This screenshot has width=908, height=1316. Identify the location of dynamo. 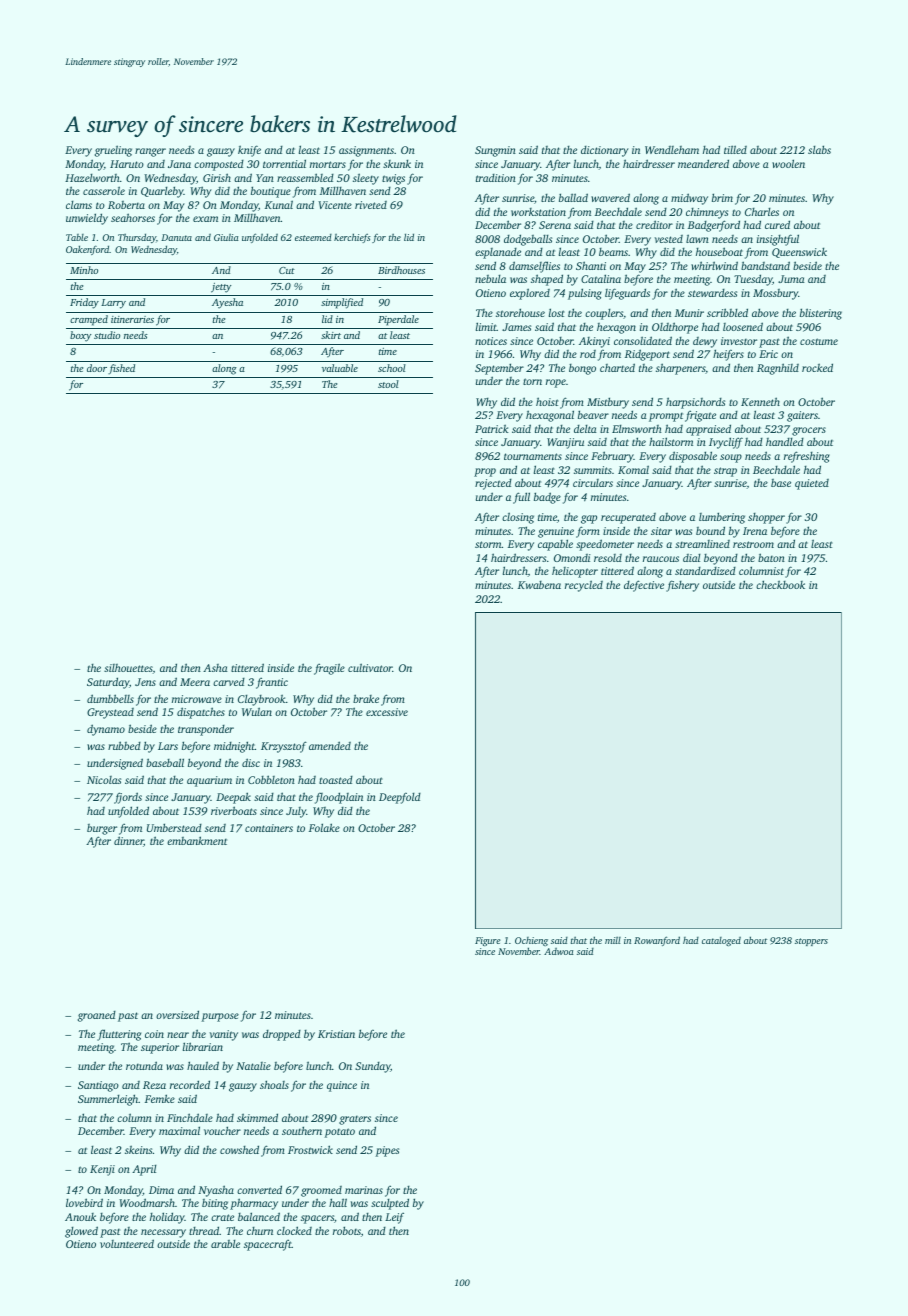
(106, 730).
